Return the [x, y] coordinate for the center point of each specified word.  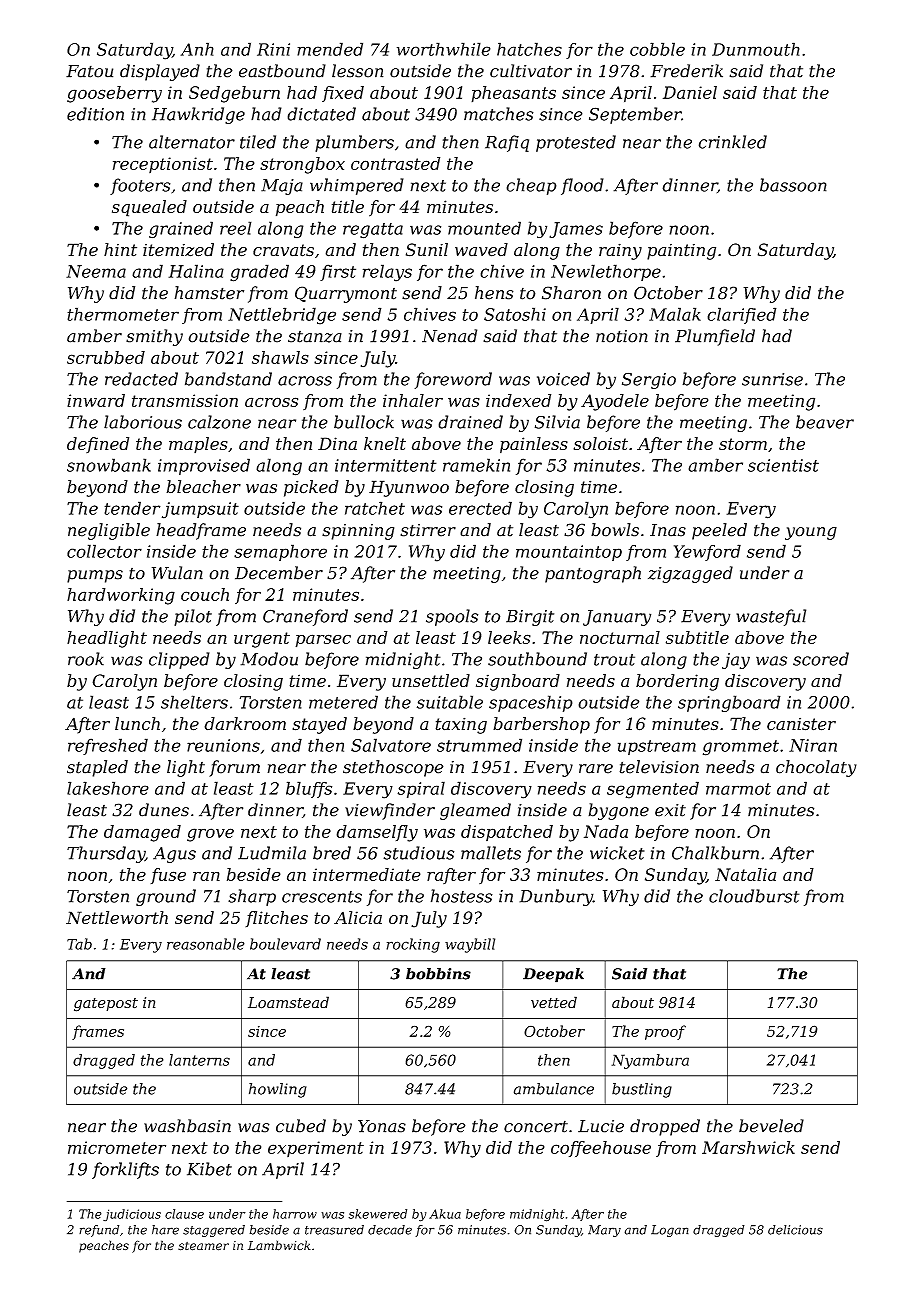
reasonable [206, 944]
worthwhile [444, 49]
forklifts [125, 1170]
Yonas [382, 1126]
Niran [813, 745]
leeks [509, 637]
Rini [273, 49]
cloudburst [754, 896]
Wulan [177, 573]
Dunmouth [756, 49]
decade [390, 1230]
